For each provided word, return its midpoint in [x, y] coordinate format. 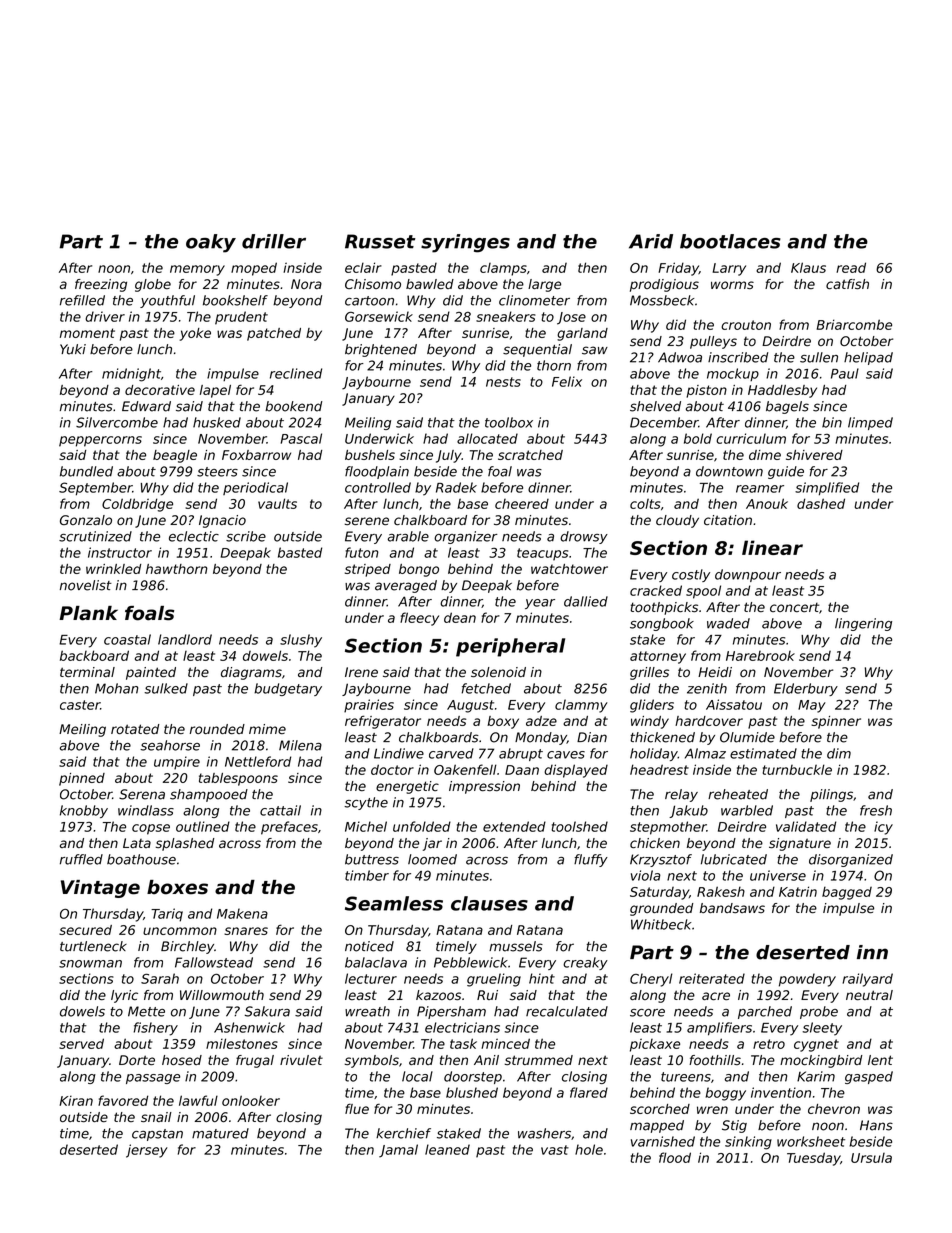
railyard [867, 980]
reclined [296, 373]
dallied [586, 601]
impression [484, 787]
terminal [87, 672]
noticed [369, 946]
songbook [662, 624]
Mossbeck [662, 300]
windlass [146, 810]
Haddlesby [782, 391]
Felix [567, 381]
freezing [101, 285]
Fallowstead [214, 962]
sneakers [506, 316]
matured [220, 1133]
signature [800, 844]
